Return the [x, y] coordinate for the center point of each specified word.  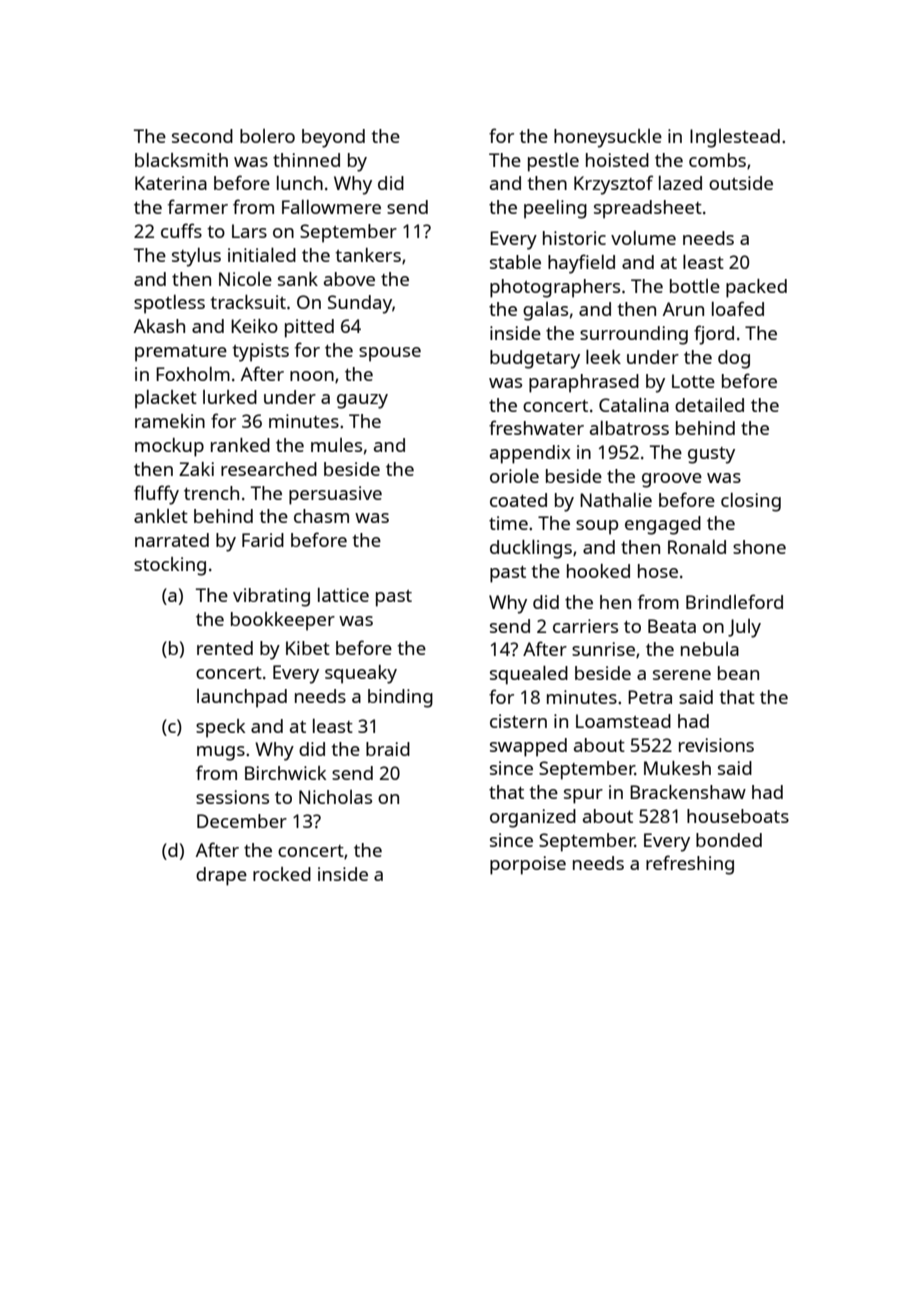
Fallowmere [331, 207]
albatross [629, 428]
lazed [680, 183]
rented [225, 648]
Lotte [693, 381]
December [242, 821]
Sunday [360, 304]
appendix [530, 454]
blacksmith [181, 160]
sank [298, 279]
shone [759, 547]
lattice [343, 595]
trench [211, 493]
